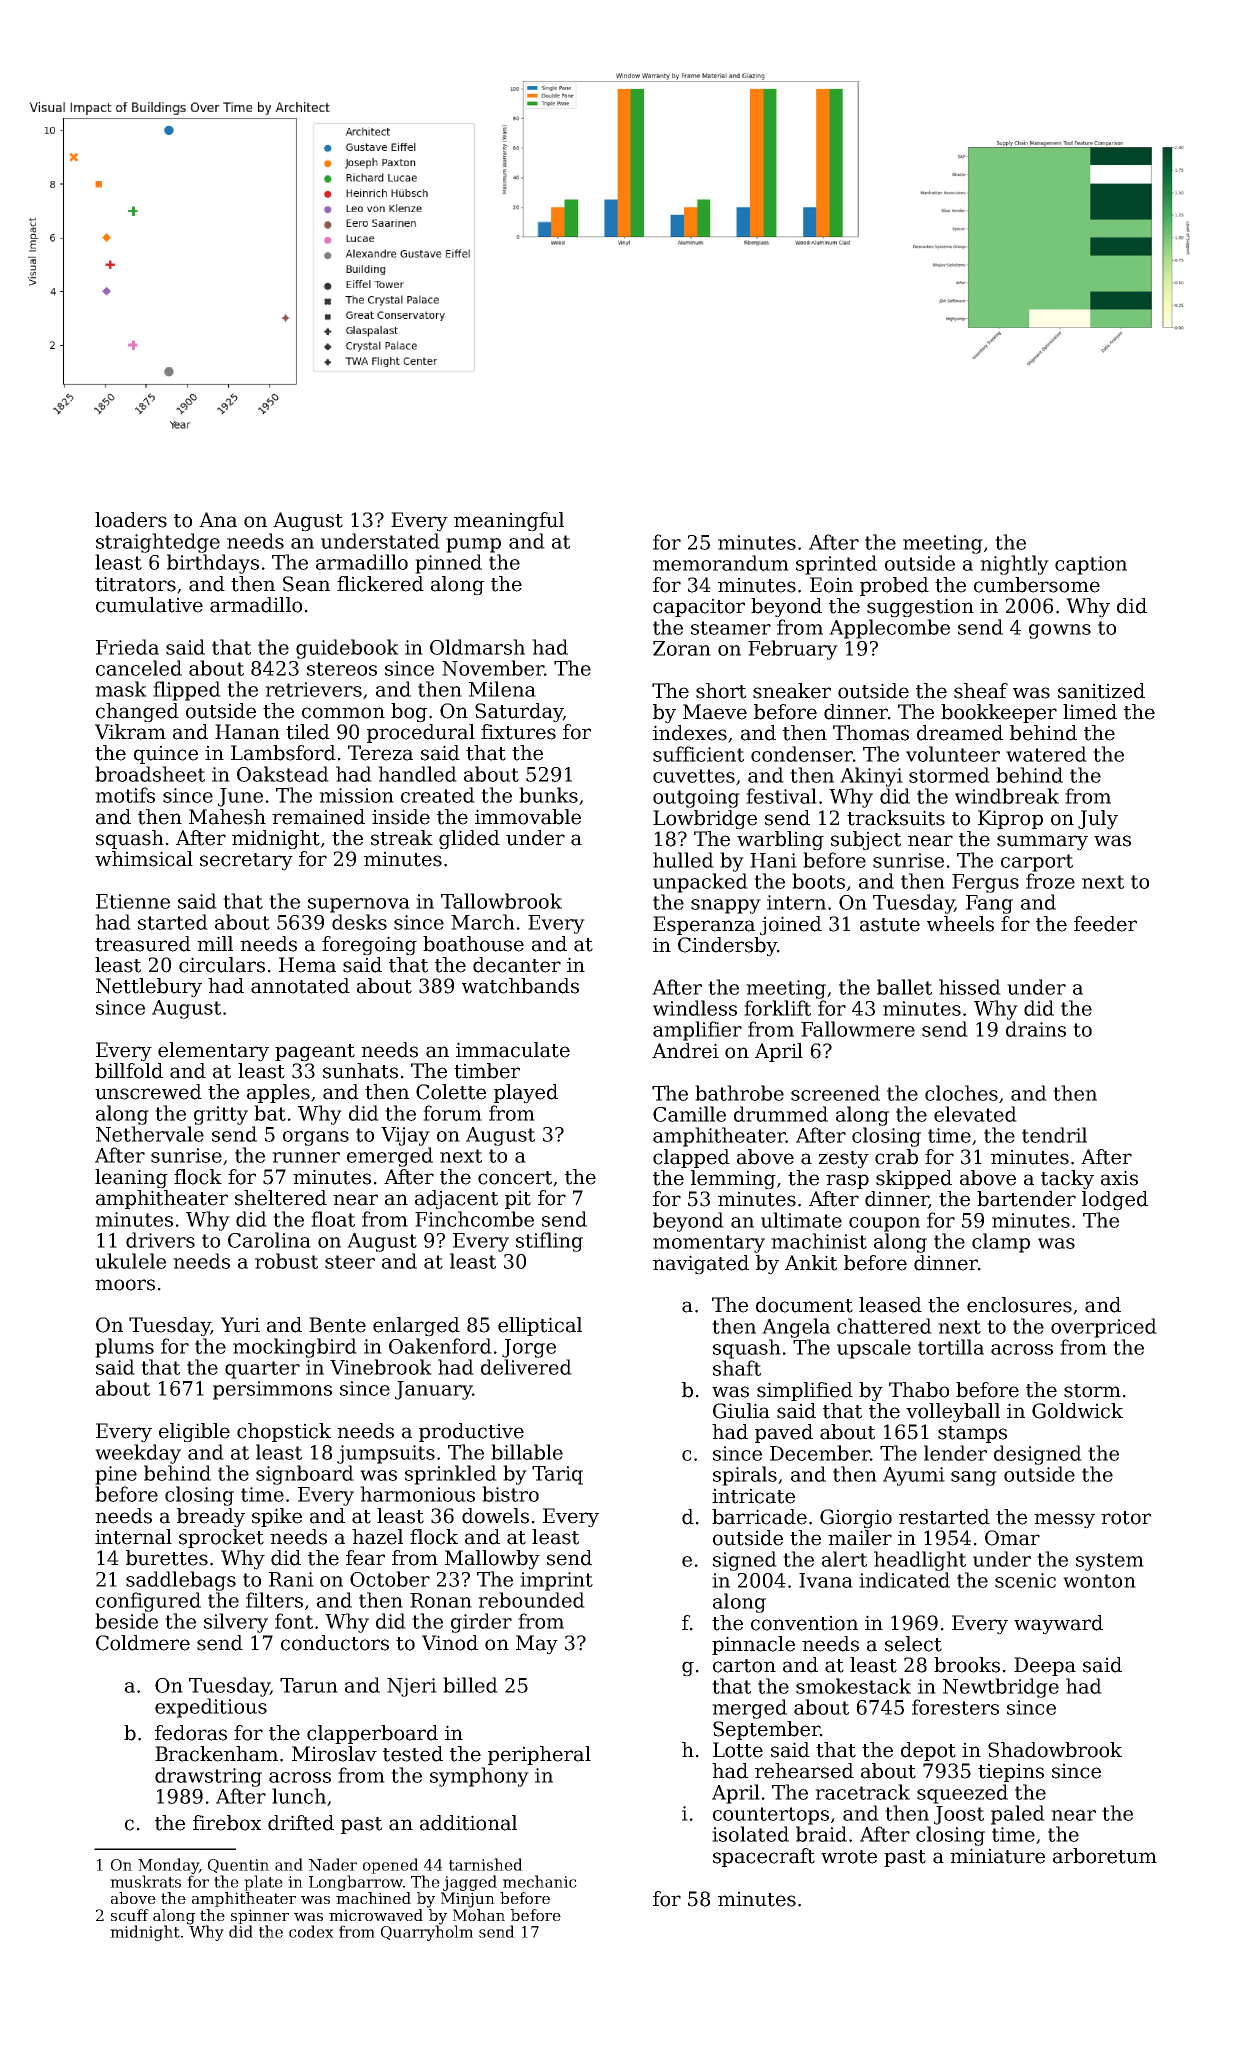 This screenshot has width=1252, height=2062. What do you see at coordinates (427, 1933) in the screenshot?
I see `Quarryholm` at bounding box center [427, 1933].
